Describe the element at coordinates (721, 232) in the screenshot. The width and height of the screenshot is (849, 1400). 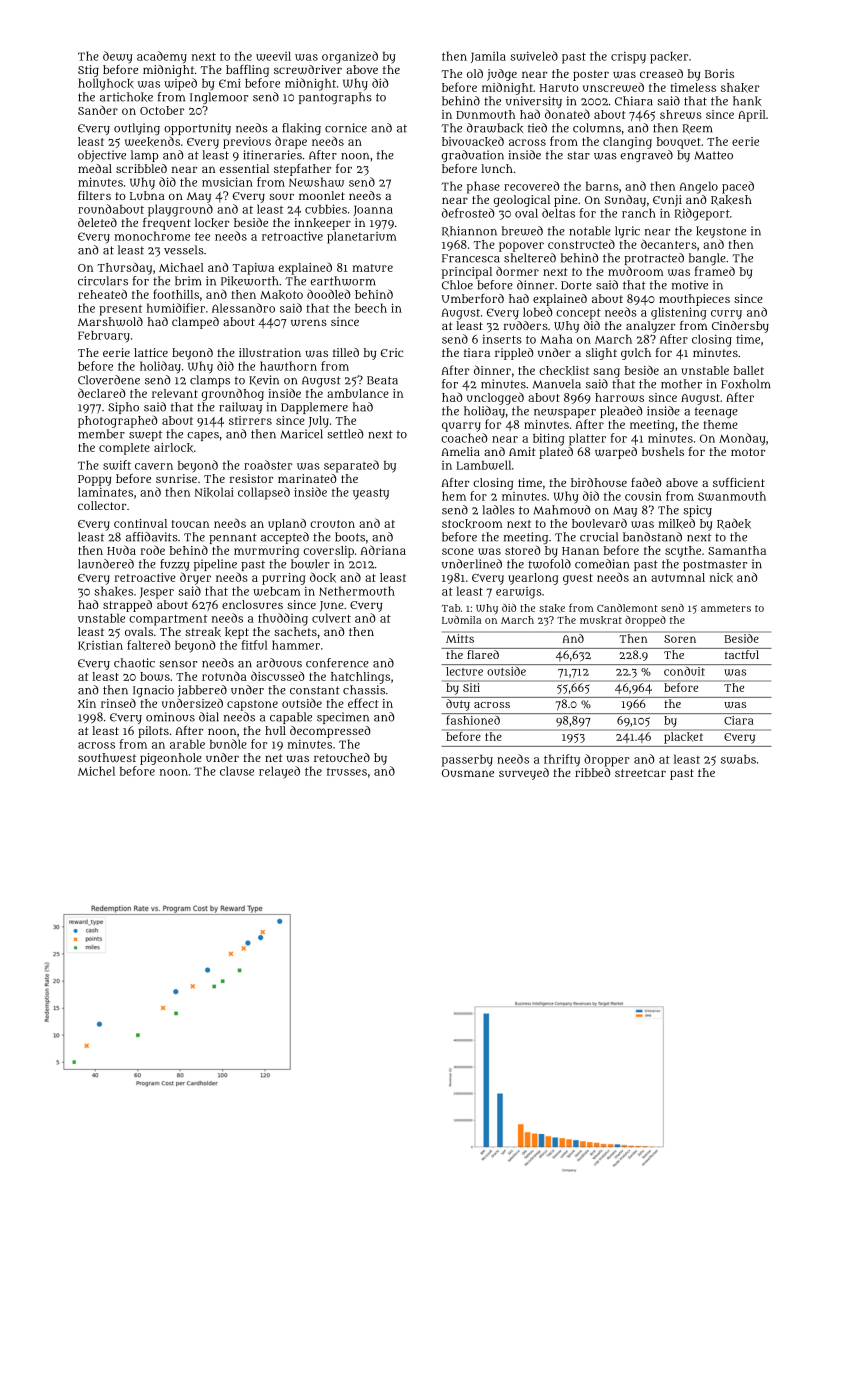
I see `keystone` at that location.
